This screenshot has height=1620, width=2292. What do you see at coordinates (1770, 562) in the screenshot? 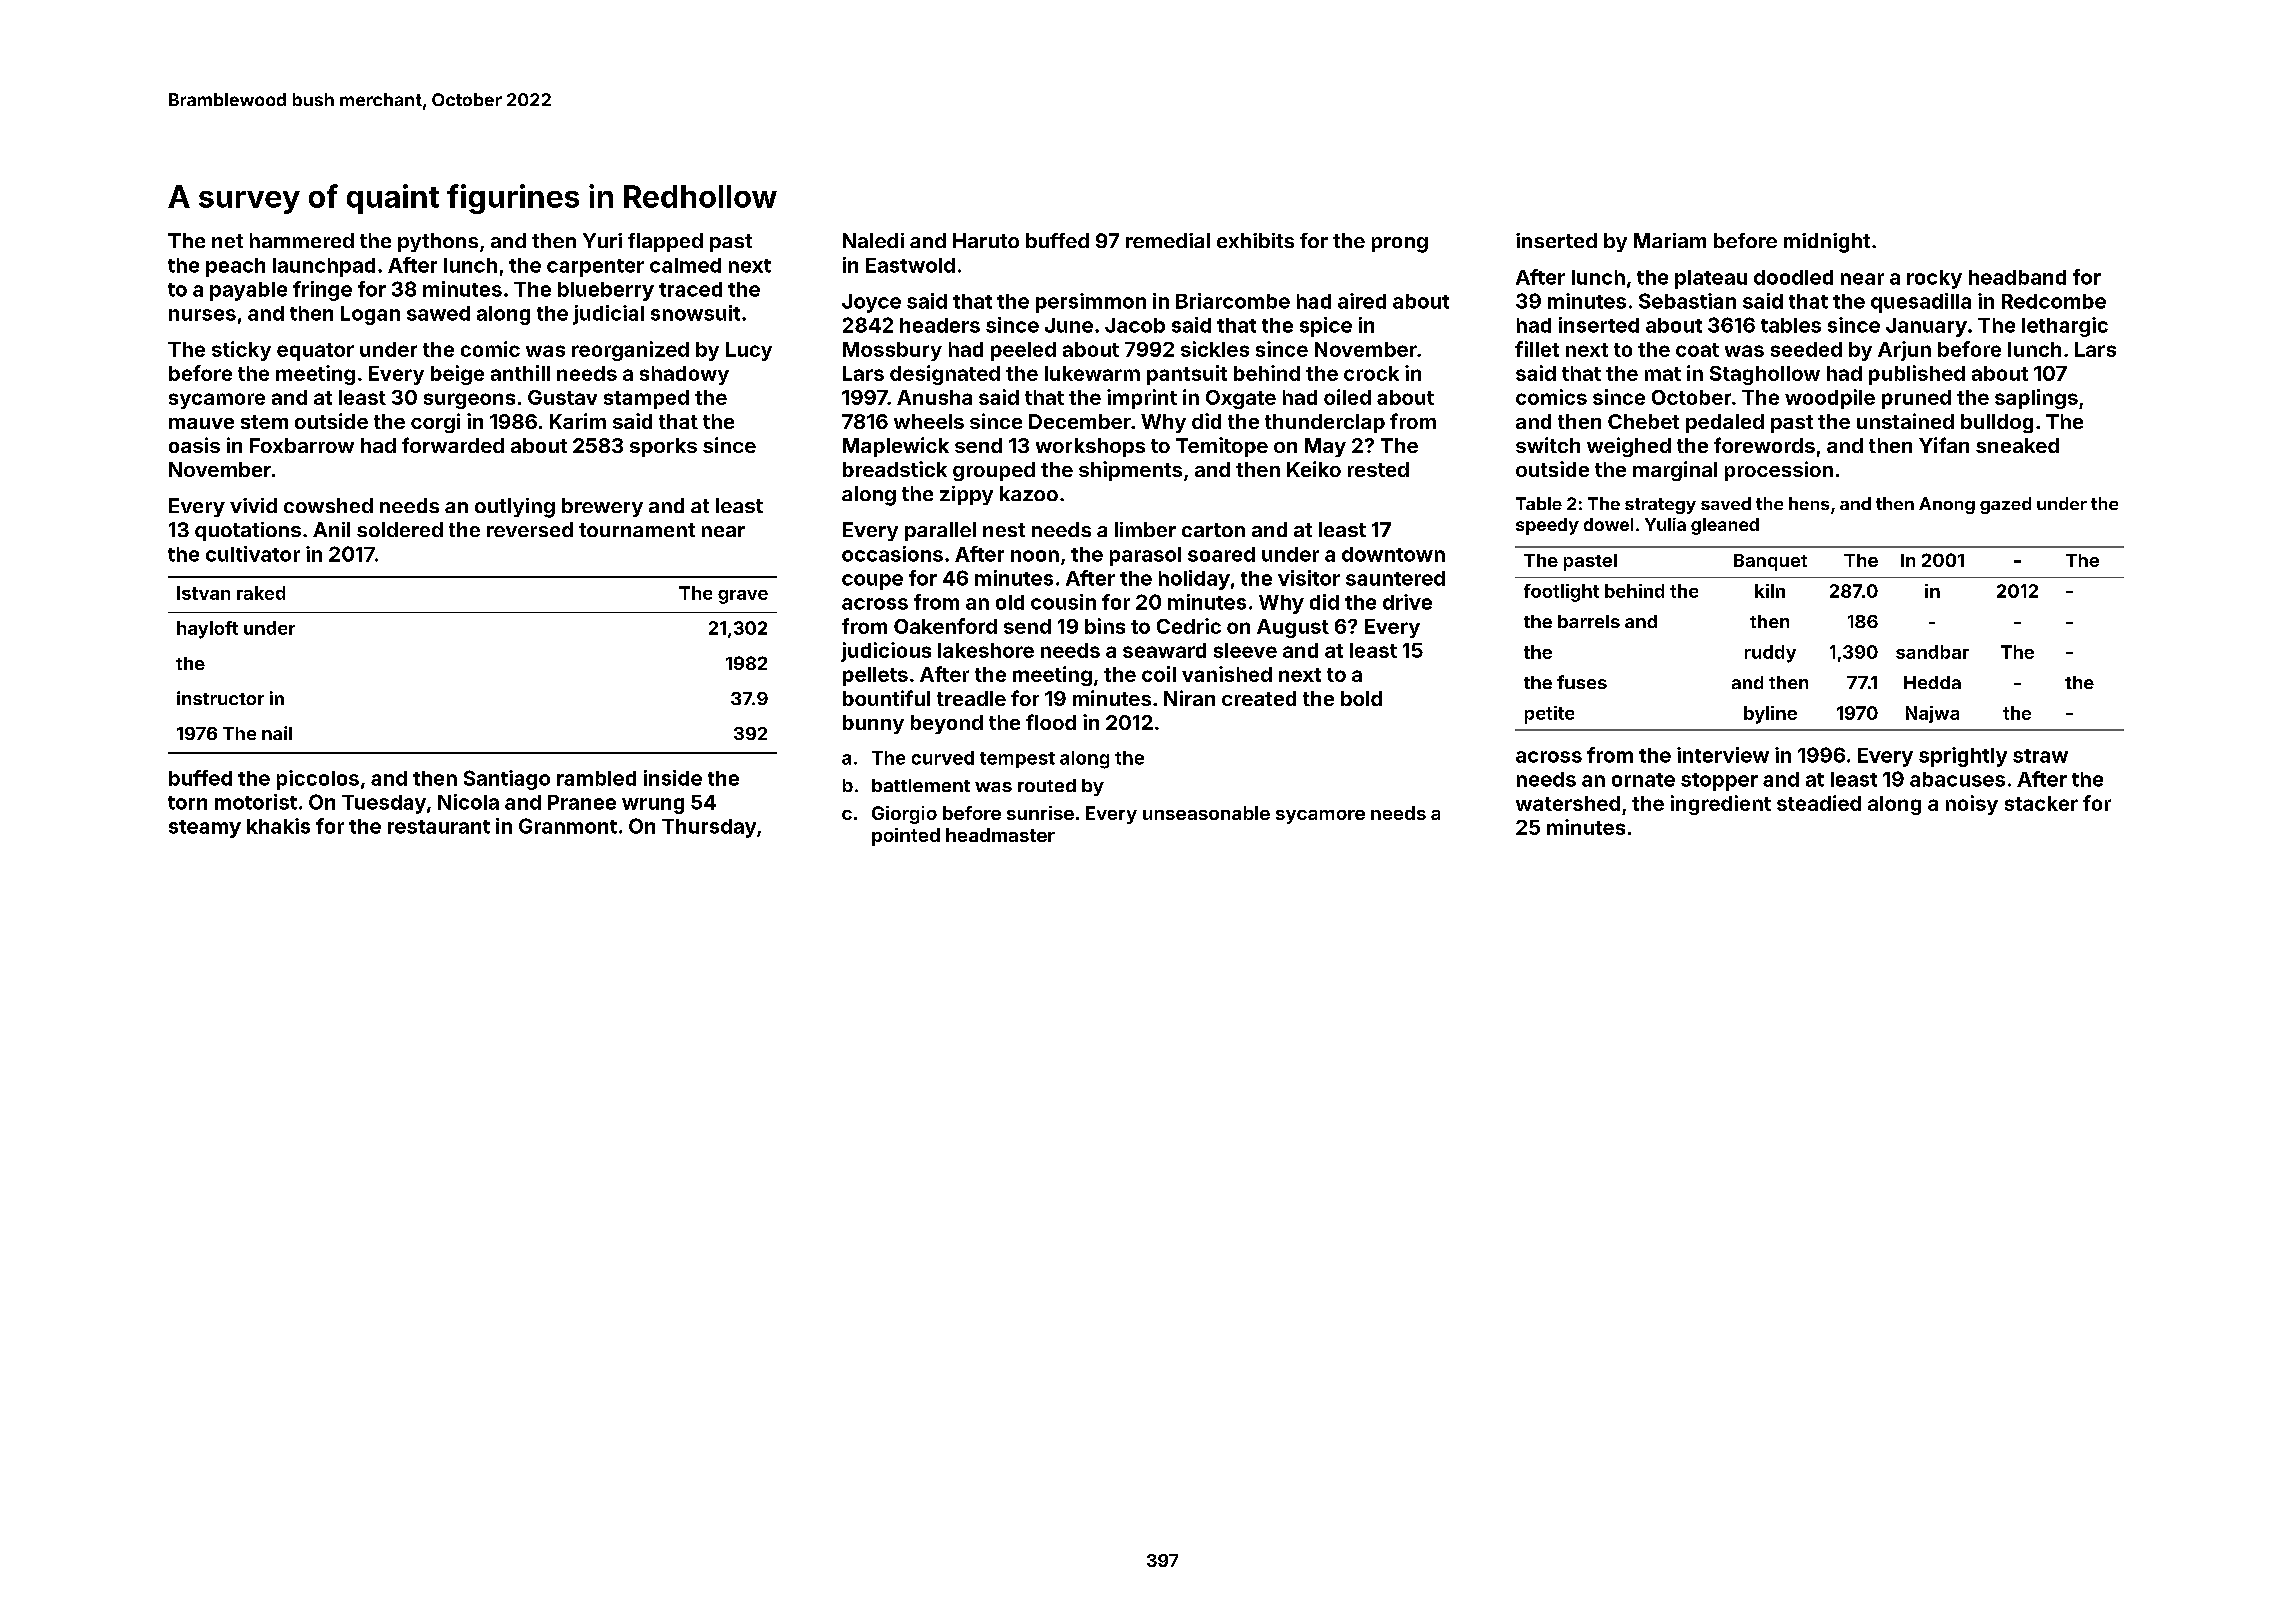
I see `Banquet` at bounding box center [1770, 562].
